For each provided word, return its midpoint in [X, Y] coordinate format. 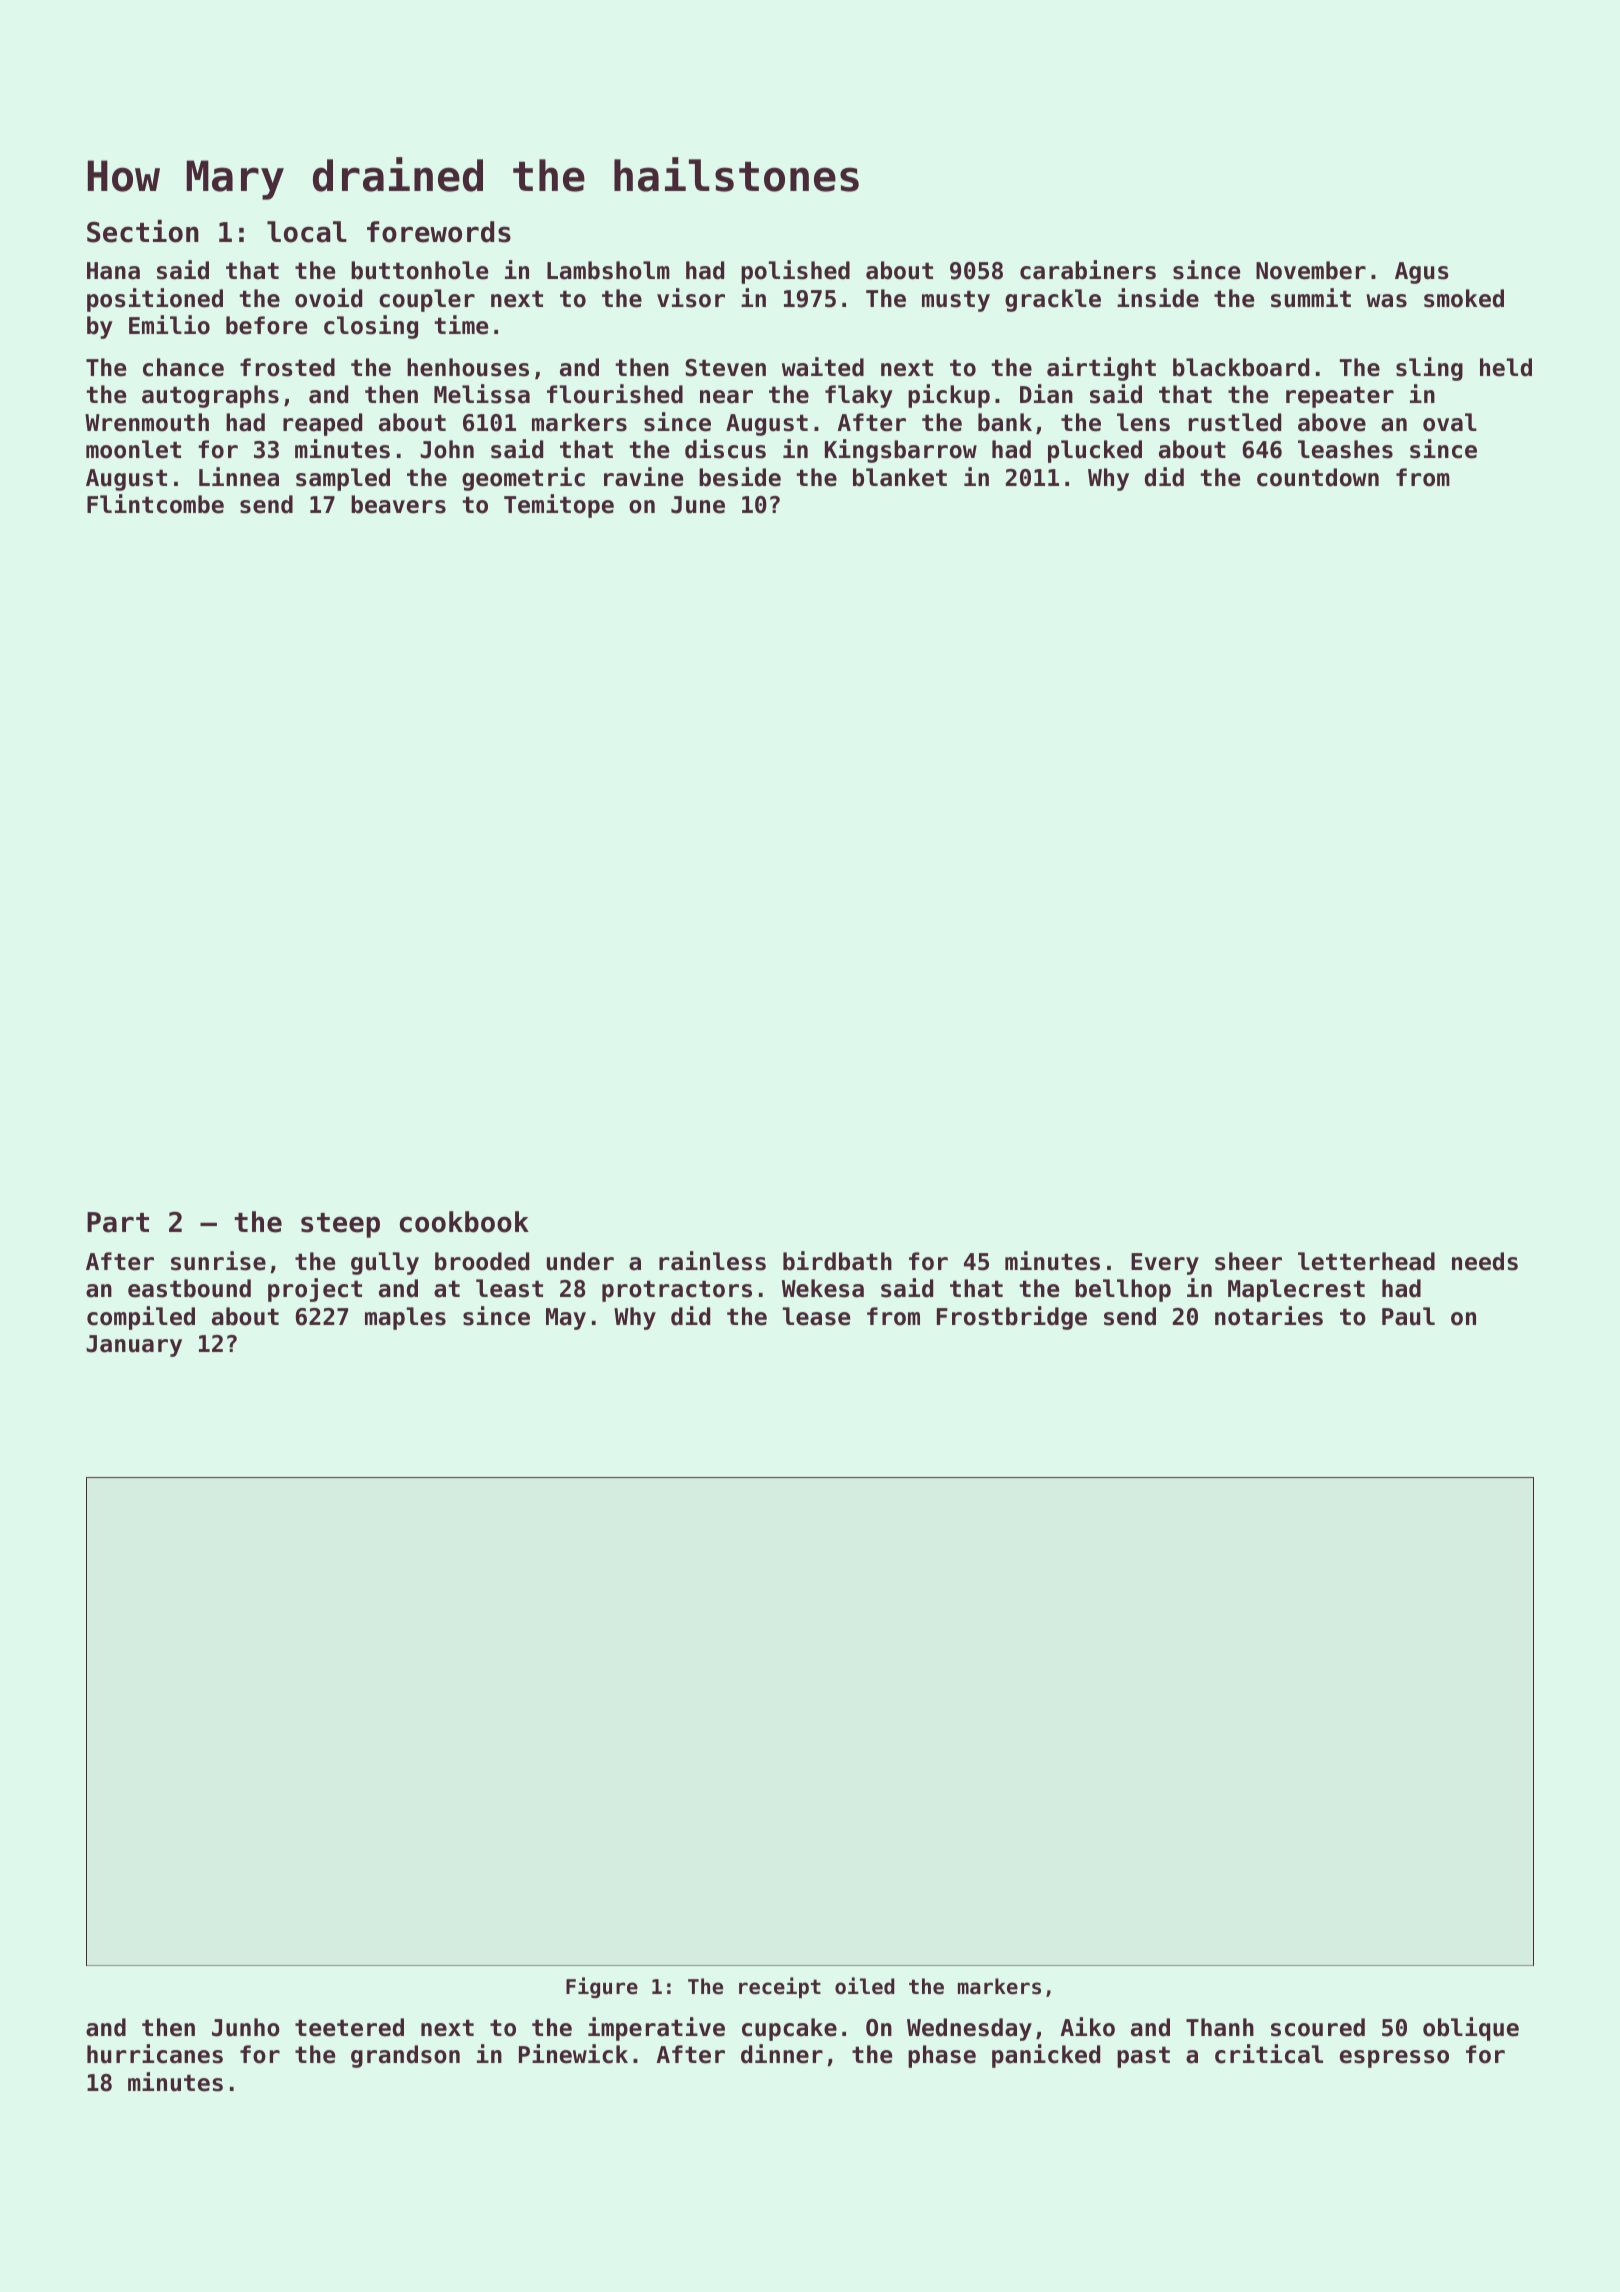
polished [795, 272]
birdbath [837, 1261]
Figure [602, 1987]
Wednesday [969, 2029]
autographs [210, 396]
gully [385, 1263]
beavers [398, 504]
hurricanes [155, 2054]
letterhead [1366, 1261]
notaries [1269, 1316]
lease [816, 1316]
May [566, 1319]
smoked [1464, 298]
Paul [1408, 1316]
